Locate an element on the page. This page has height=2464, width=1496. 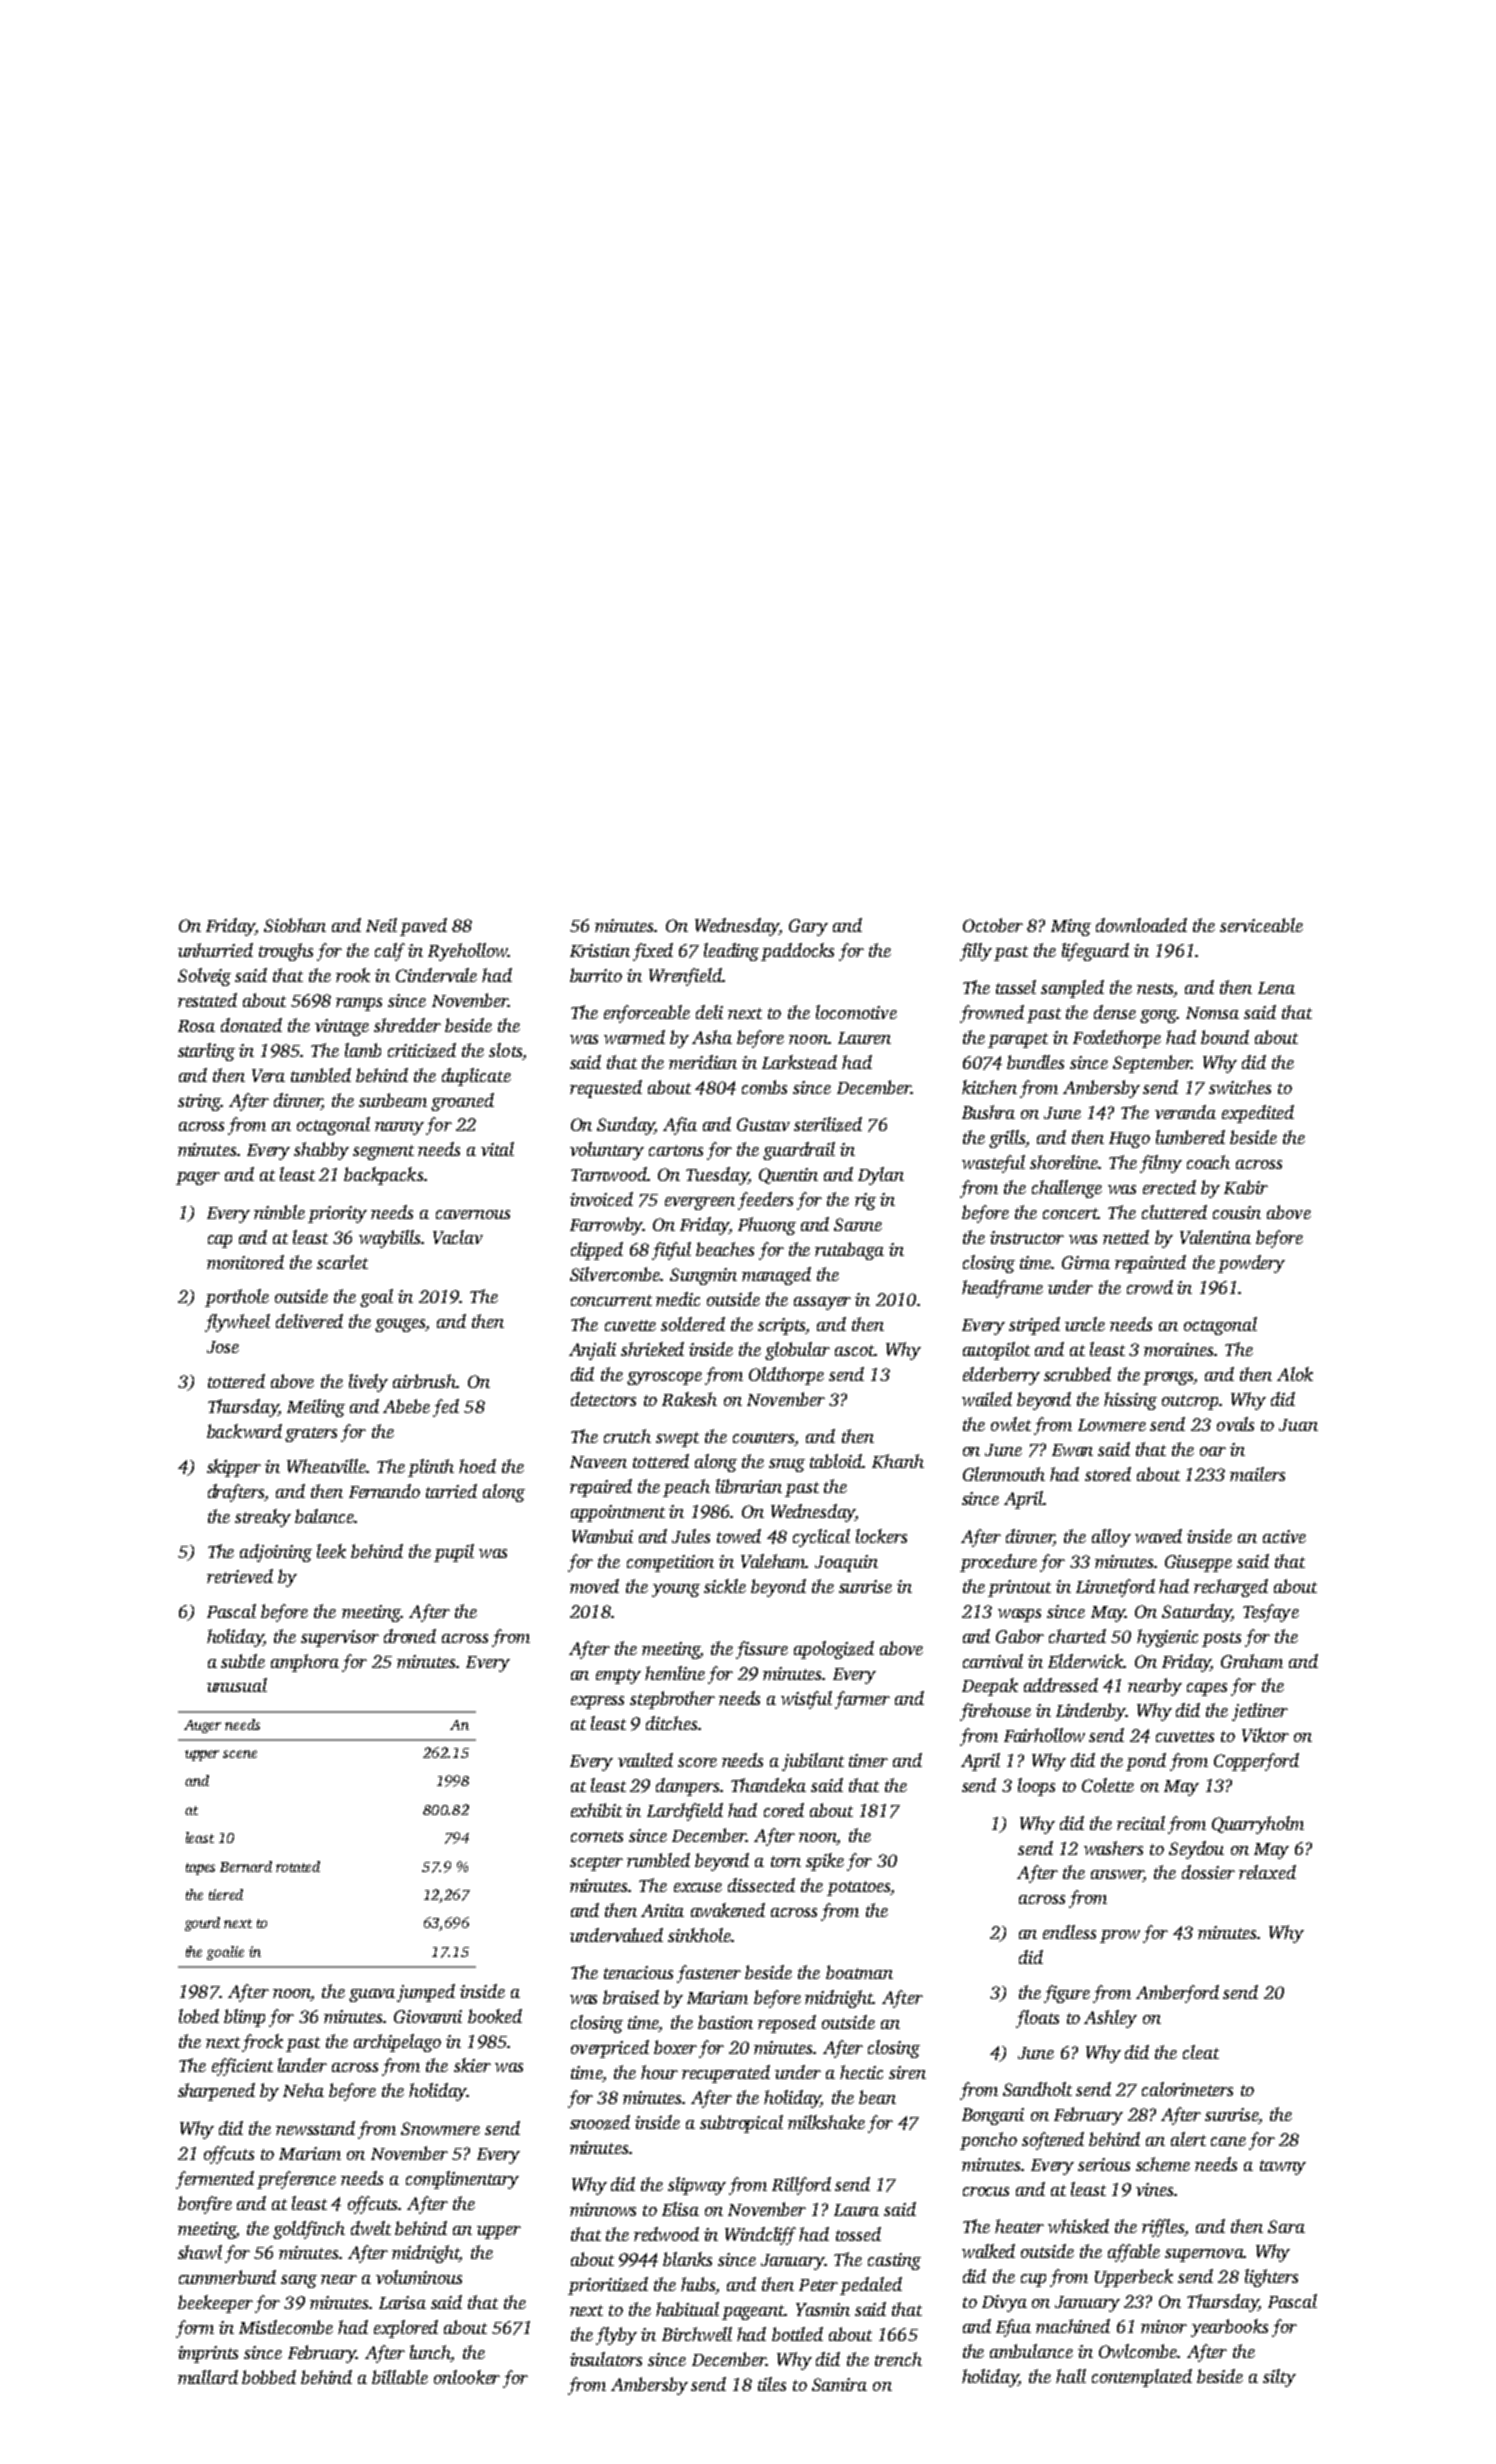
Graham is located at coordinates (1252, 1661).
